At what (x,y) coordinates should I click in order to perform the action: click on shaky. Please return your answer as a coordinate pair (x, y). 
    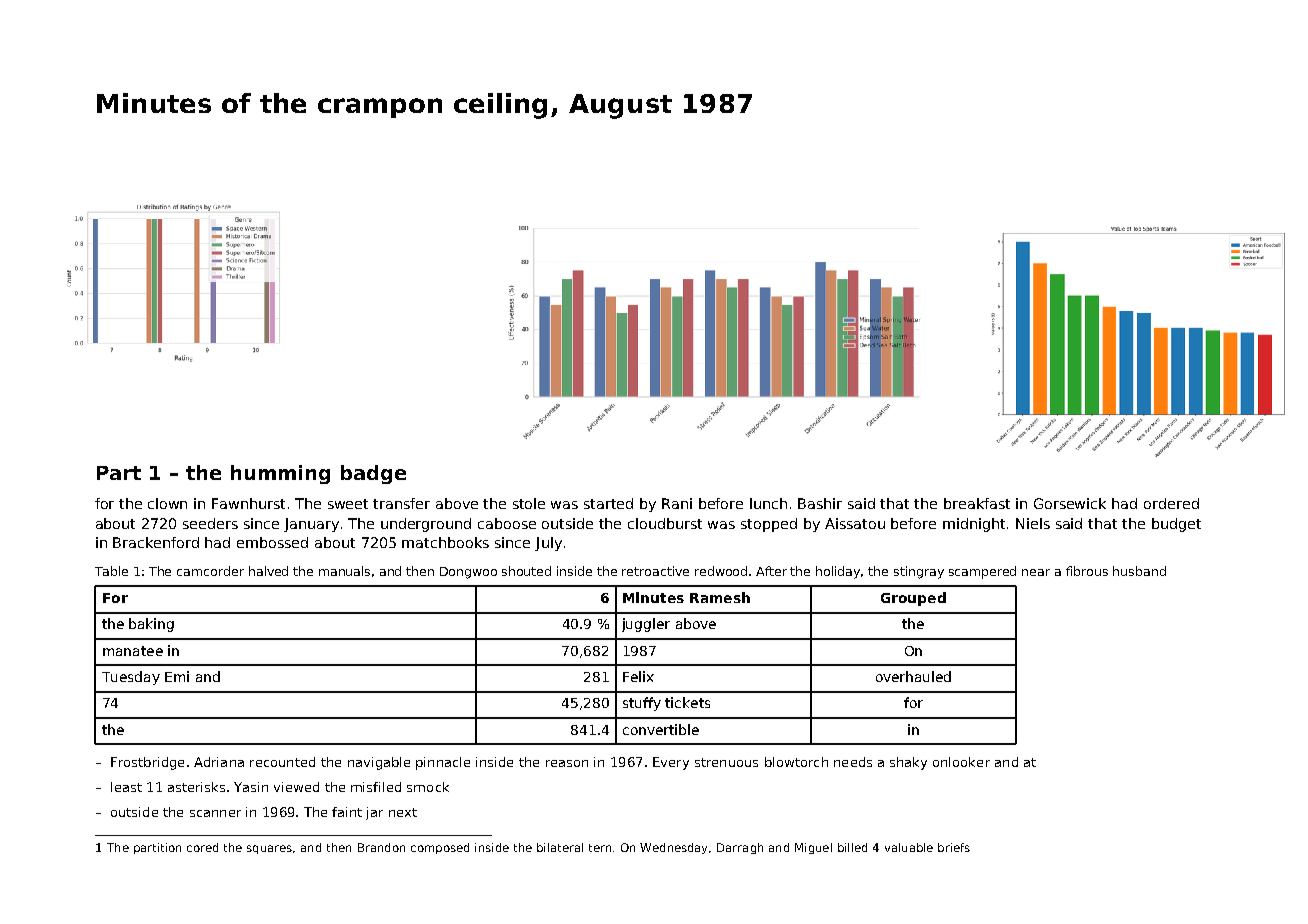
    Looking at the image, I should click on (908, 763).
